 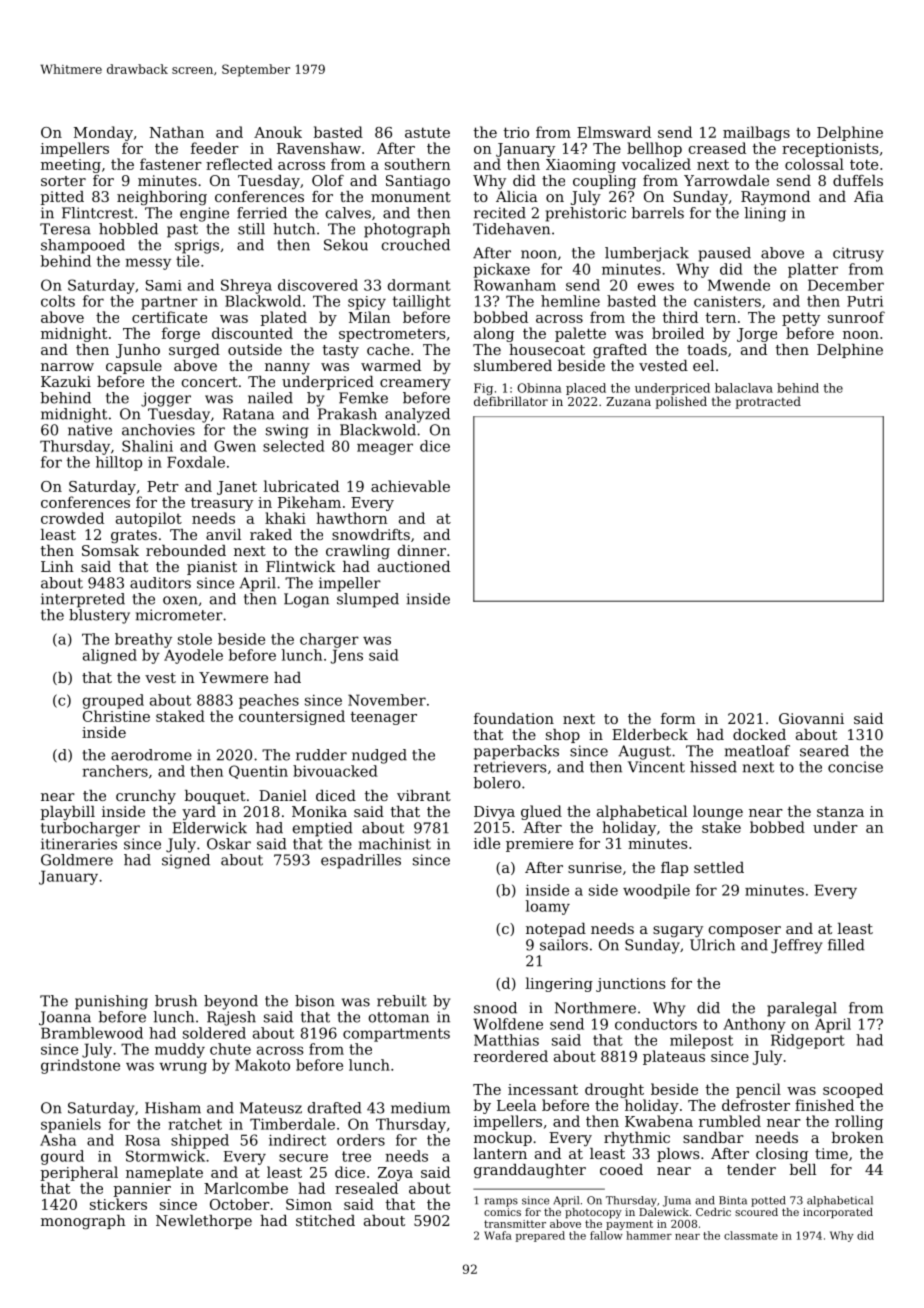 I want to click on prepared, so click(x=540, y=1236).
